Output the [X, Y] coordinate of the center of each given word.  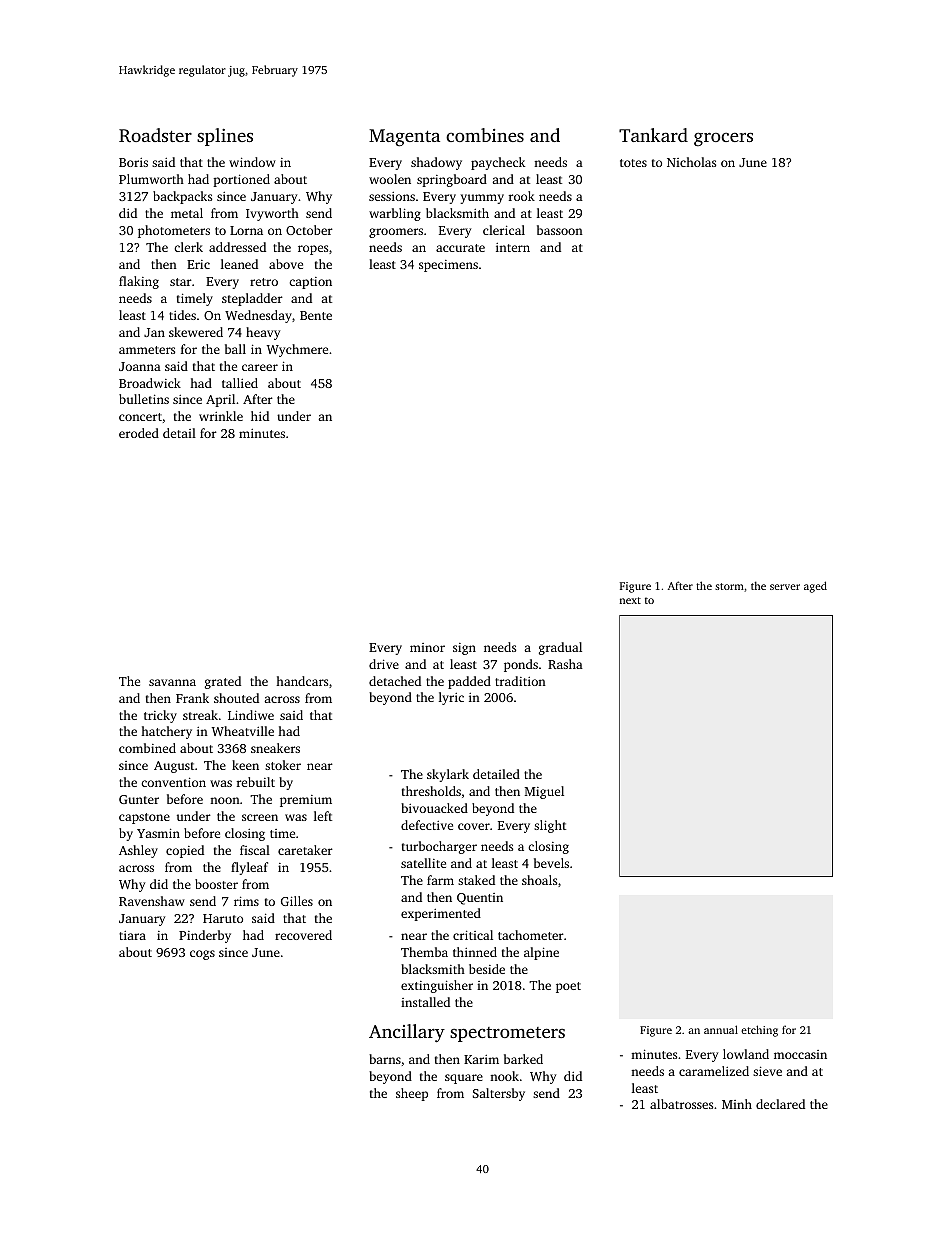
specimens [448, 266]
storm [729, 586]
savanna [172, 682]
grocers [723, 139]
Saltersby [499, 1094]
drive [384, 664]
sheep [412, 1094]
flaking [139, 282]
